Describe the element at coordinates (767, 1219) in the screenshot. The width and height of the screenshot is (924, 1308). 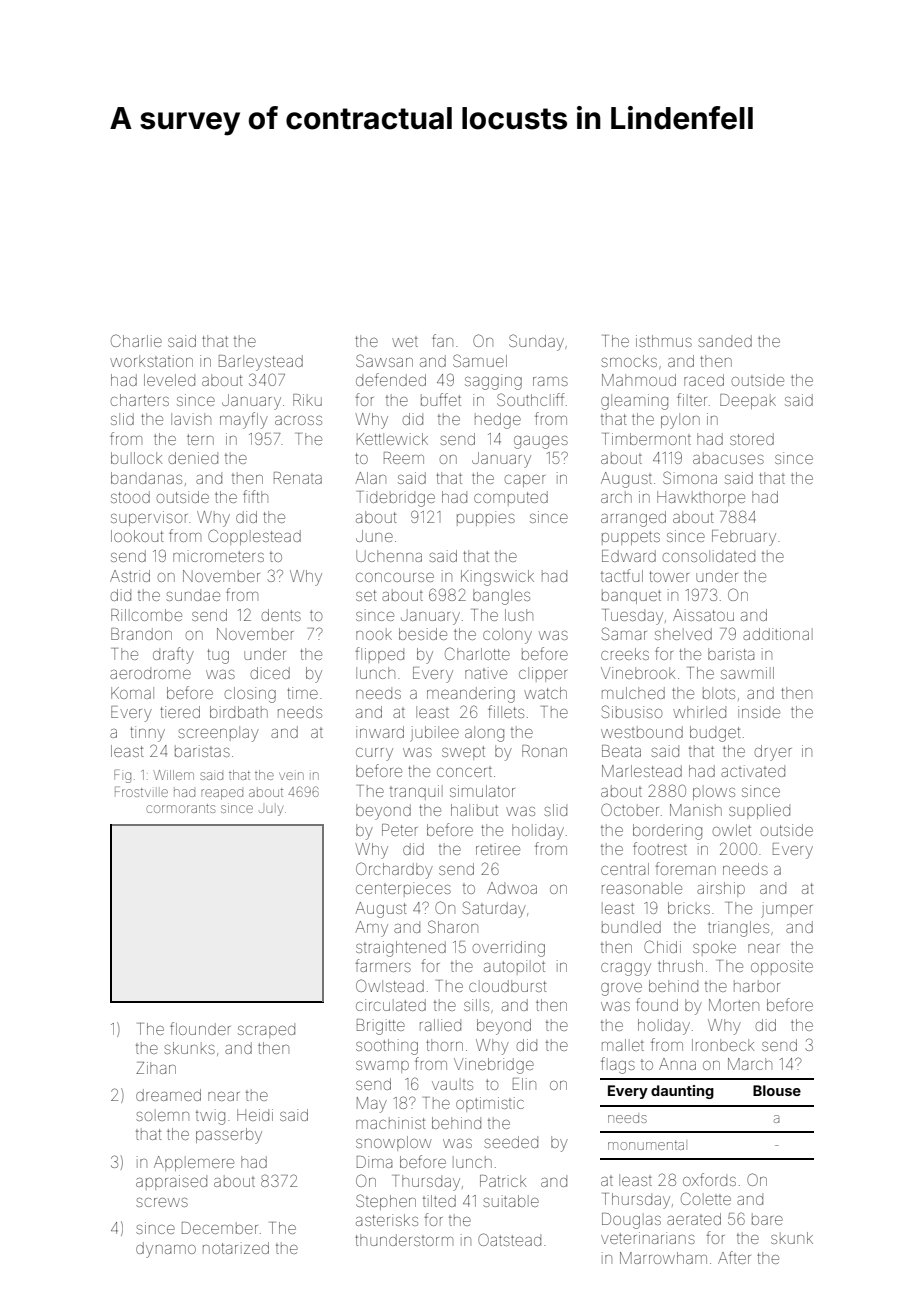
I see `bare` at that location.
